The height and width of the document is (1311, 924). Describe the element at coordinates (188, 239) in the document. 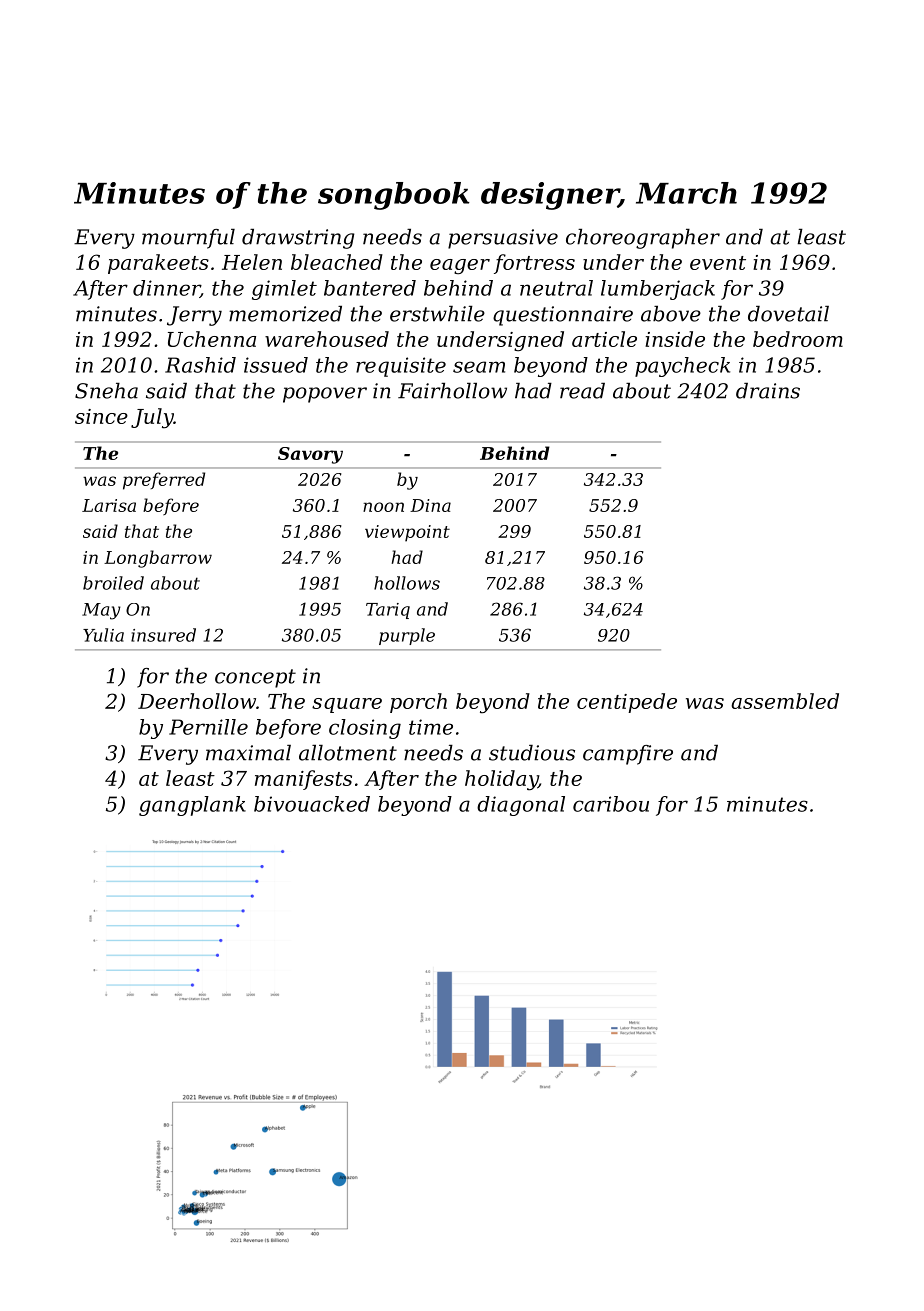

I see `mournful` at that location.
